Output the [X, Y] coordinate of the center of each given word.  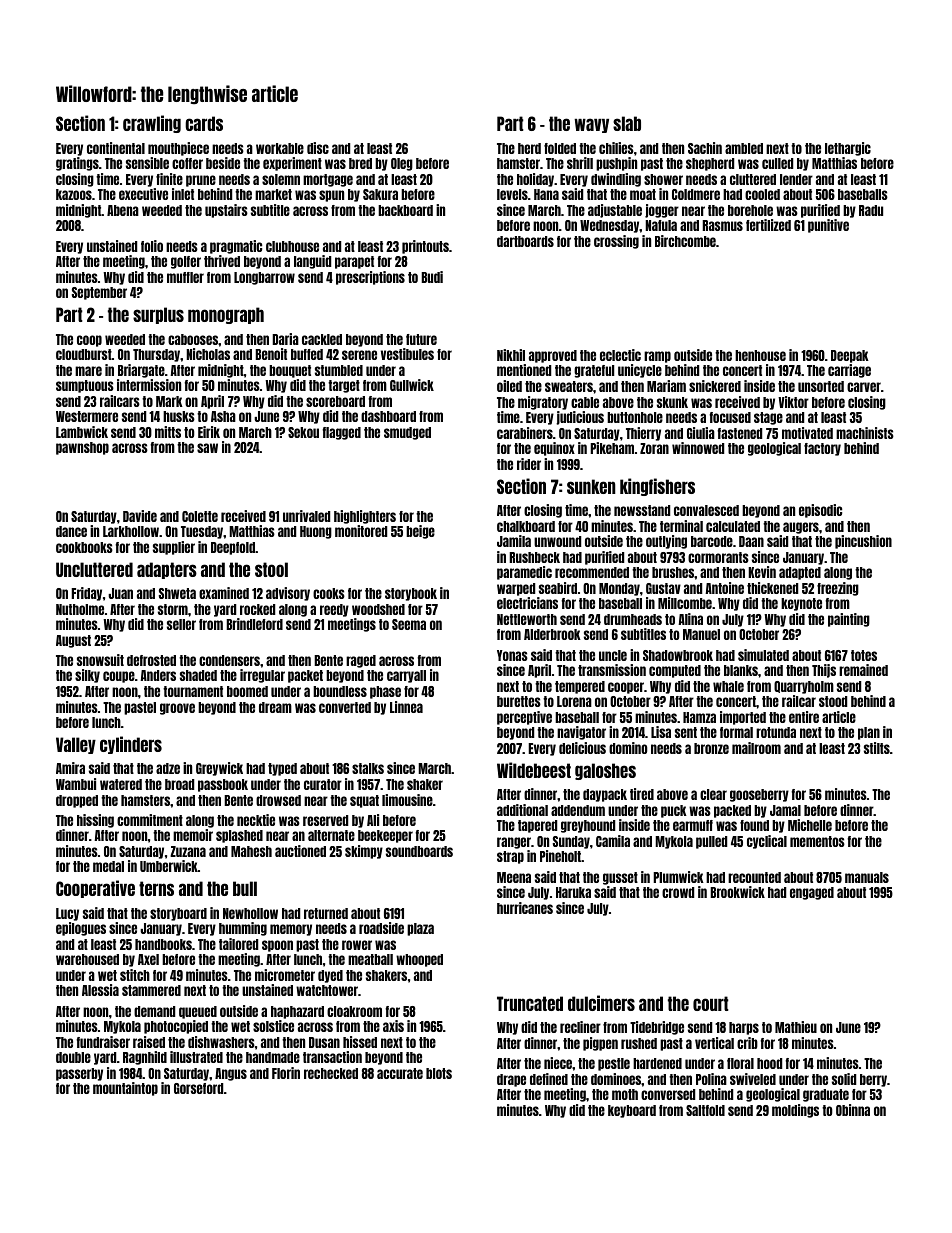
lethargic [848, 149]
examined [224, 593]
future [421, 339]
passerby [79, 1074]
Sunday [571, 842]
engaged [812, 893]
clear [713, 794]
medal [108, 866]
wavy [591, 125]
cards [204, 123]
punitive [828, 226]
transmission [612, 670]
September [99, 293]
